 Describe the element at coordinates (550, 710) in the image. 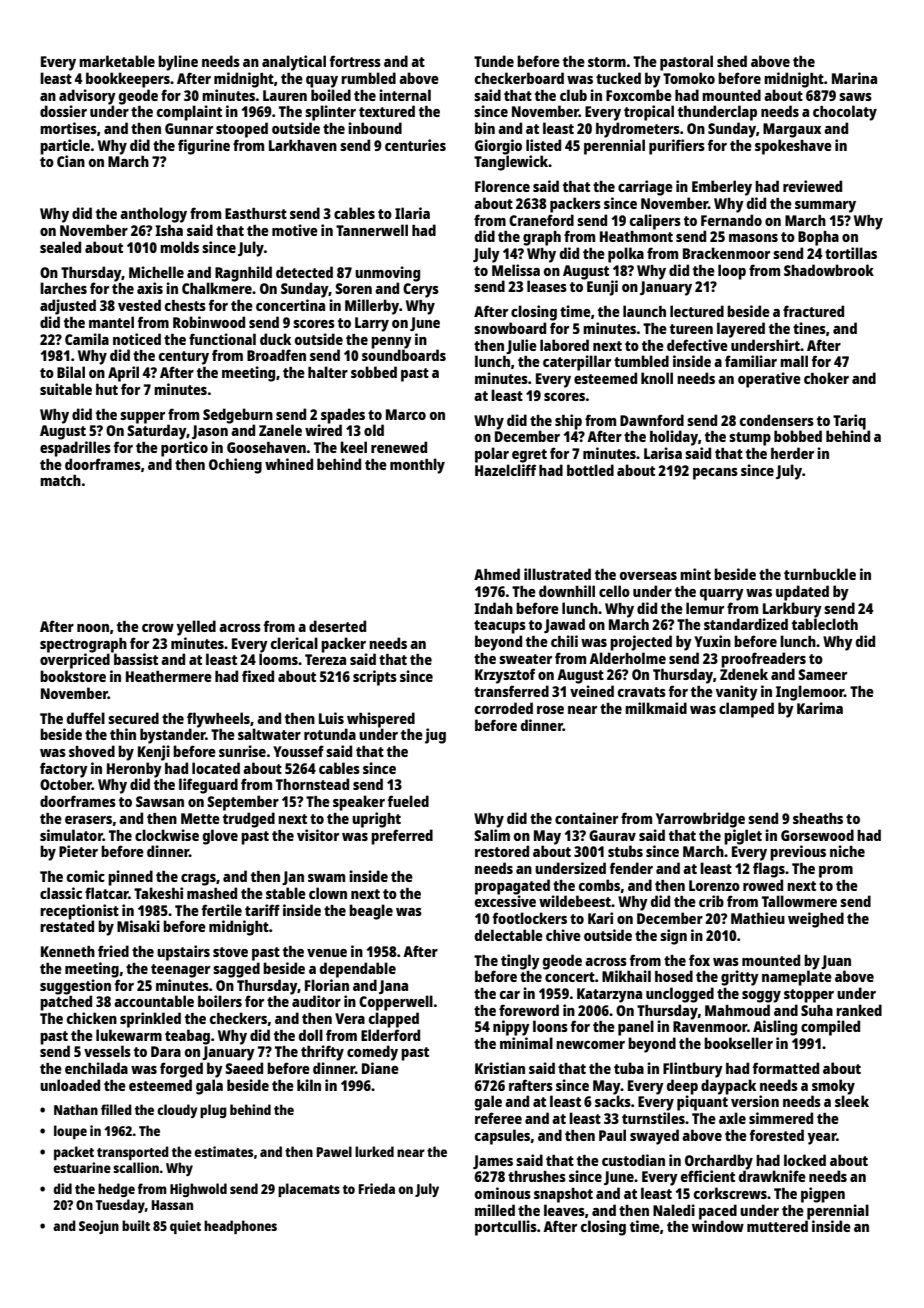

I see `rose` at that location.
